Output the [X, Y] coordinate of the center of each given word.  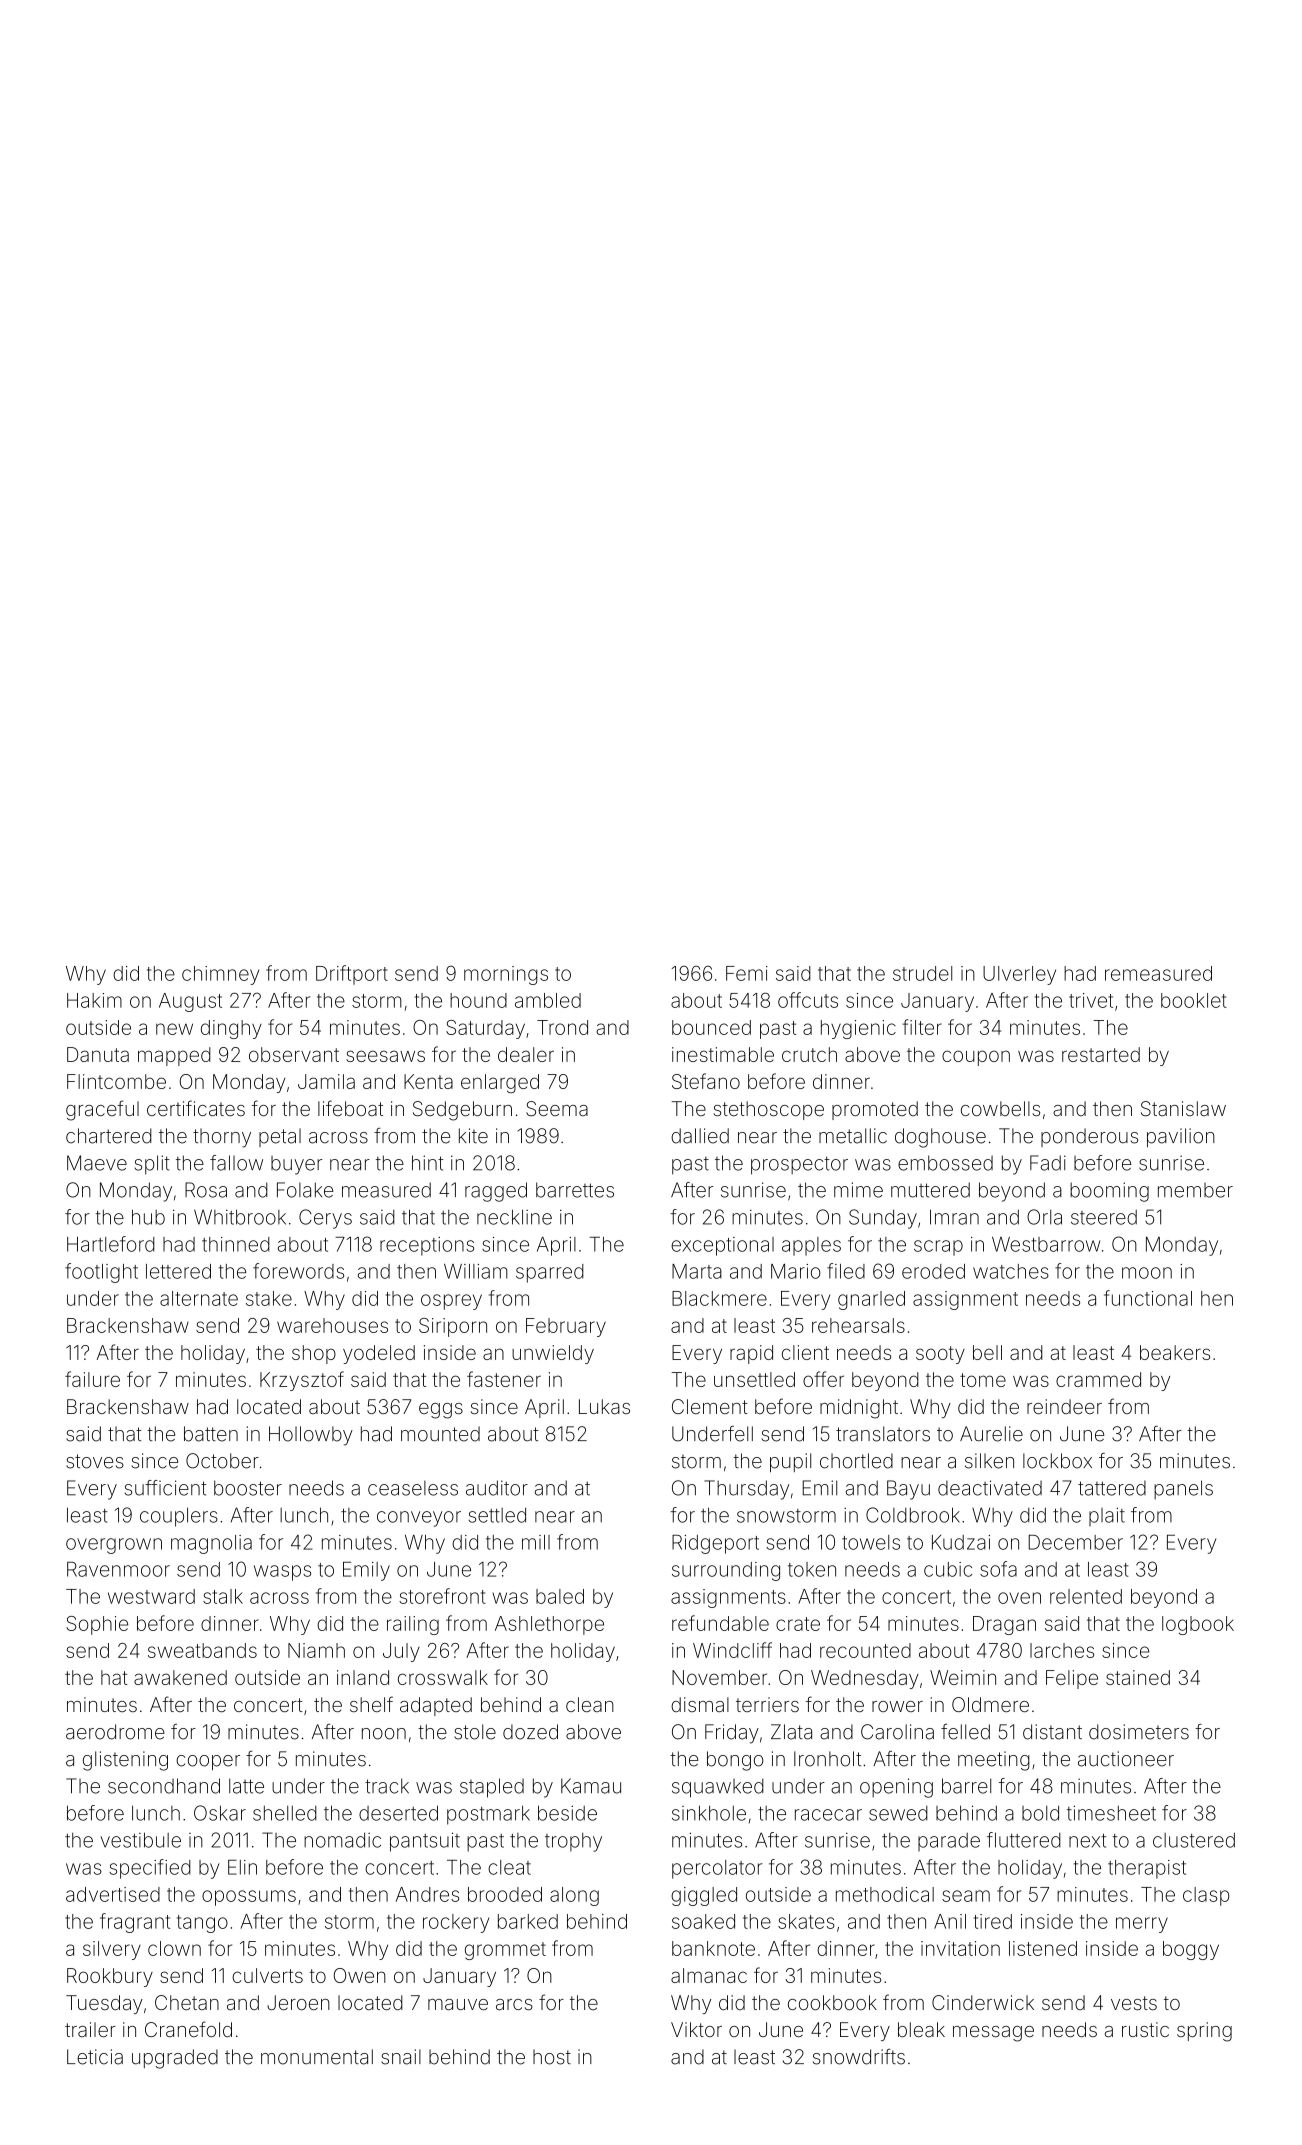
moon [1147, 1273]
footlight [101, 1273]
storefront [442, 1596]
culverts [267, 1975]
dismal [700, 1704]
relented [1086, 1596]
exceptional [722, 1246]
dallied [700, 1136]
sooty [940, 1355]
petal [280, 1137]
